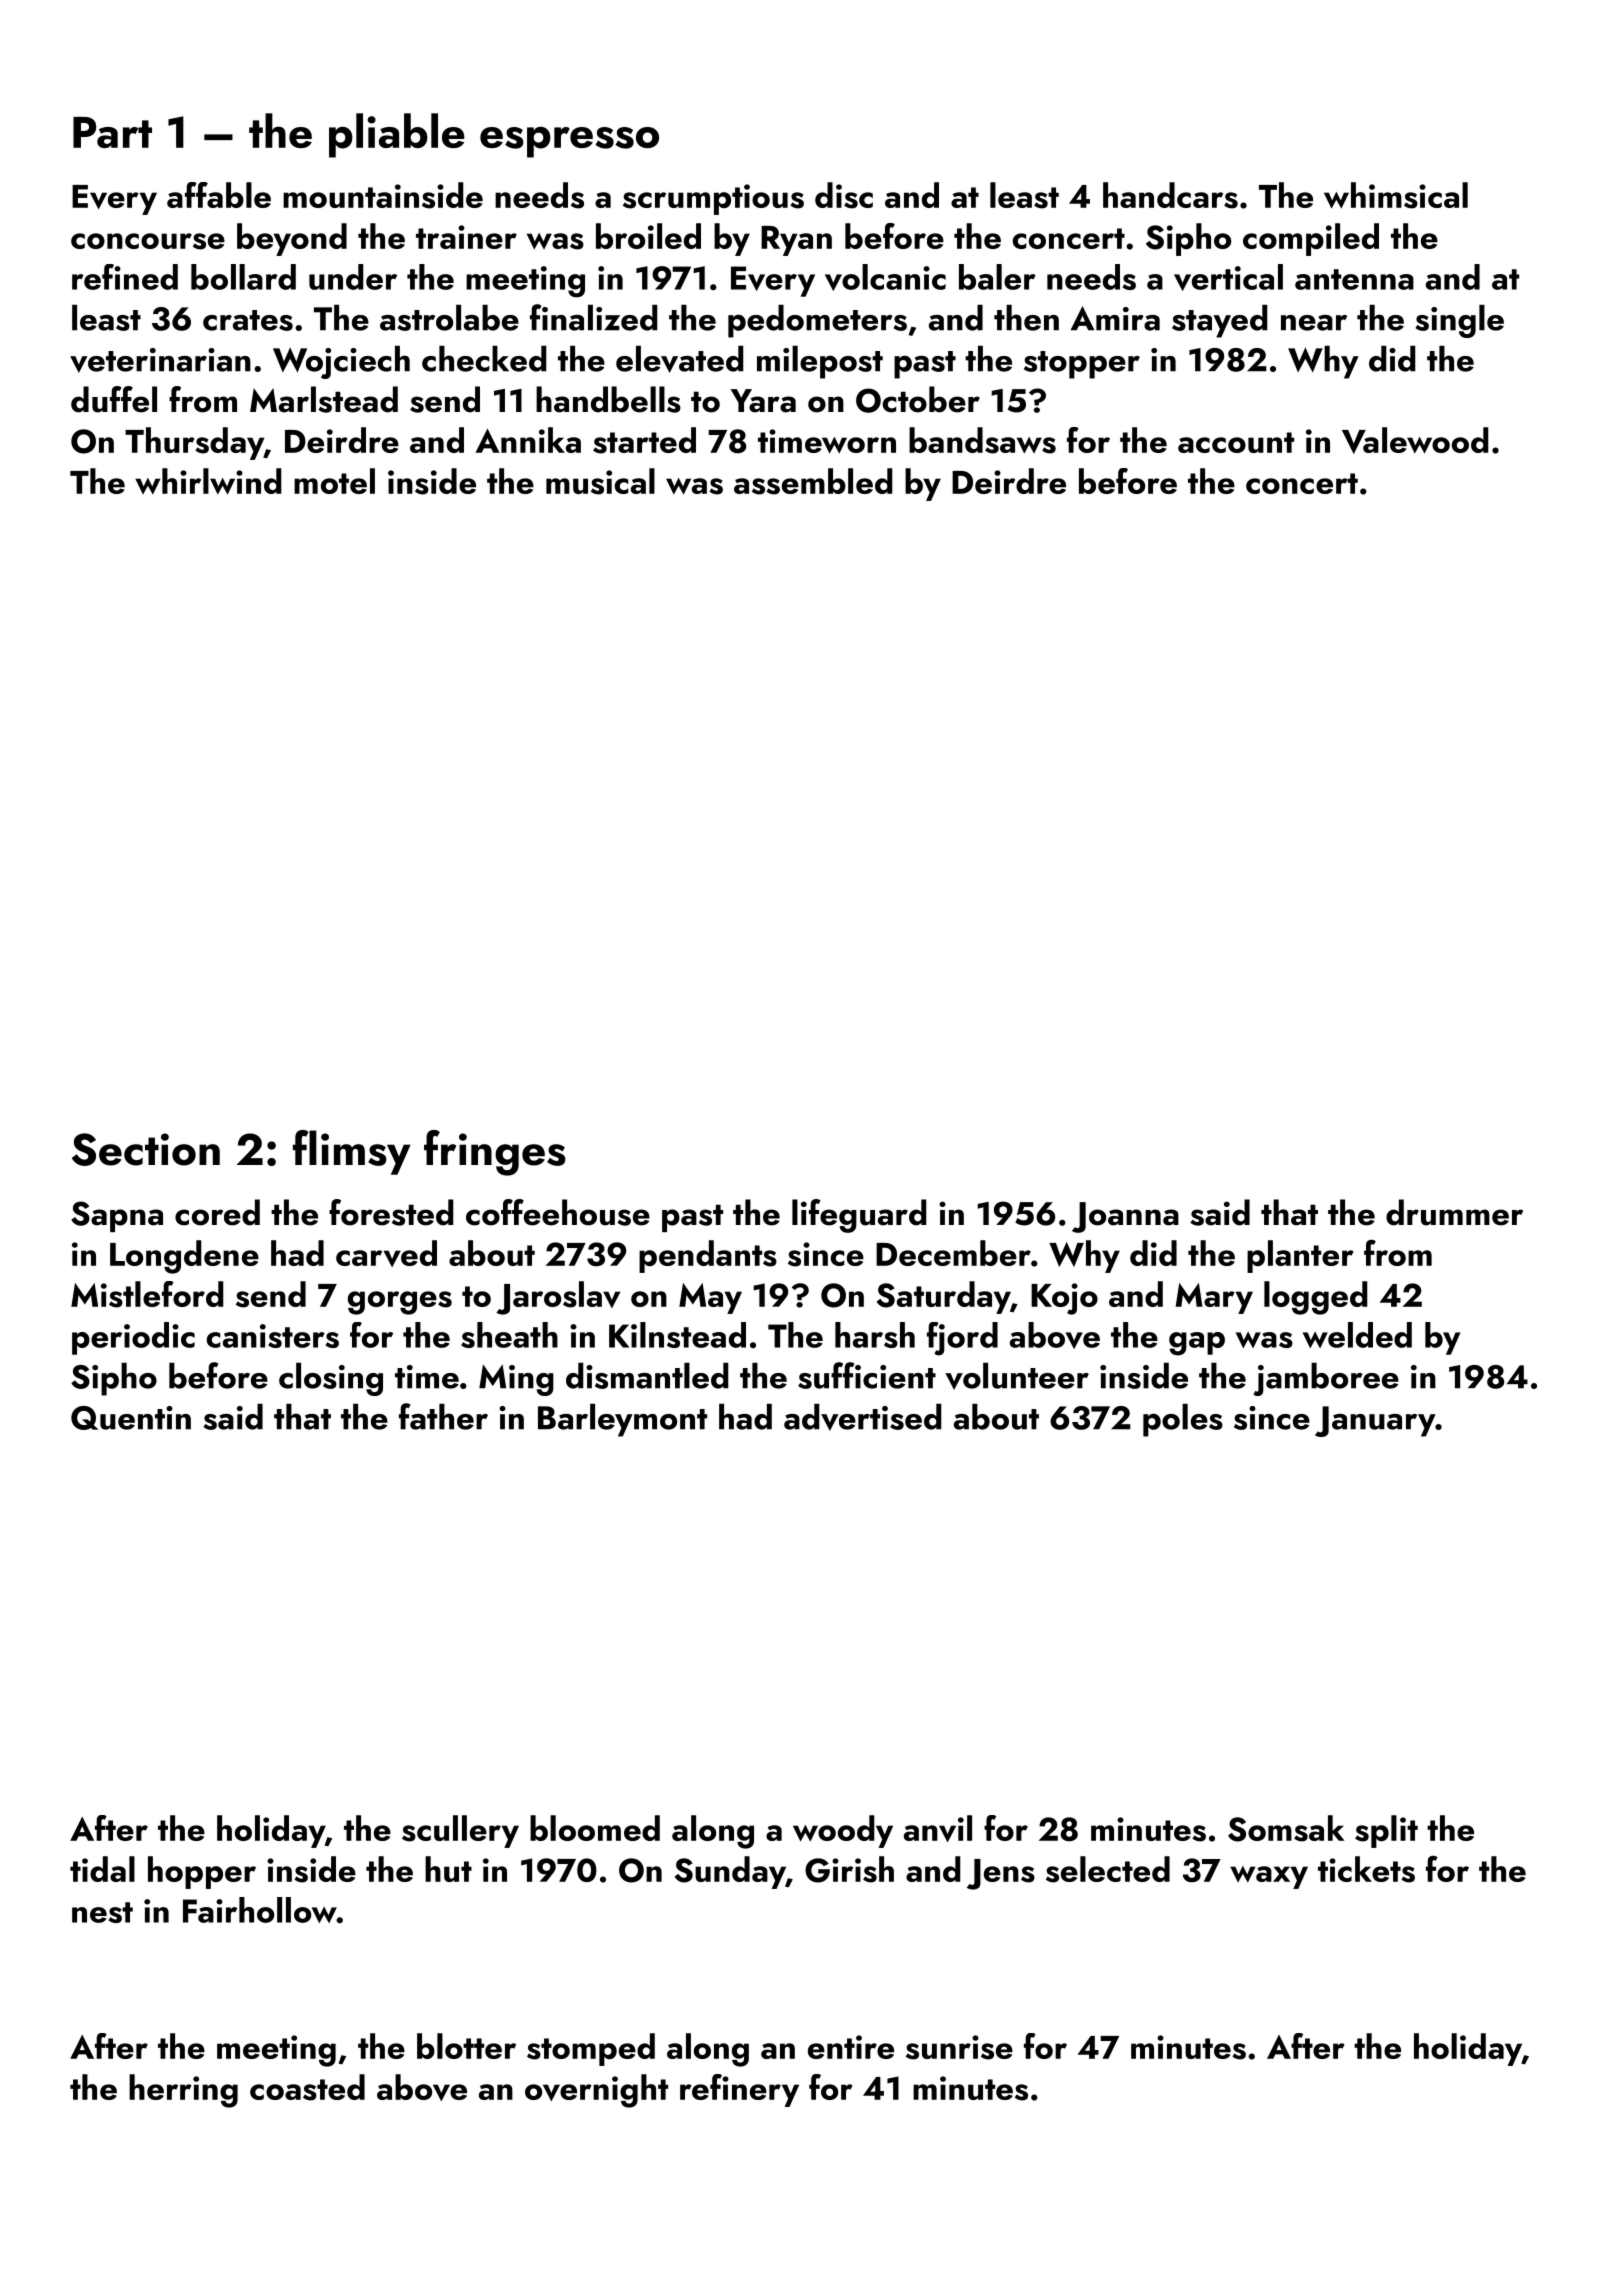  I want to click on coasted, so click(307, 2087).
